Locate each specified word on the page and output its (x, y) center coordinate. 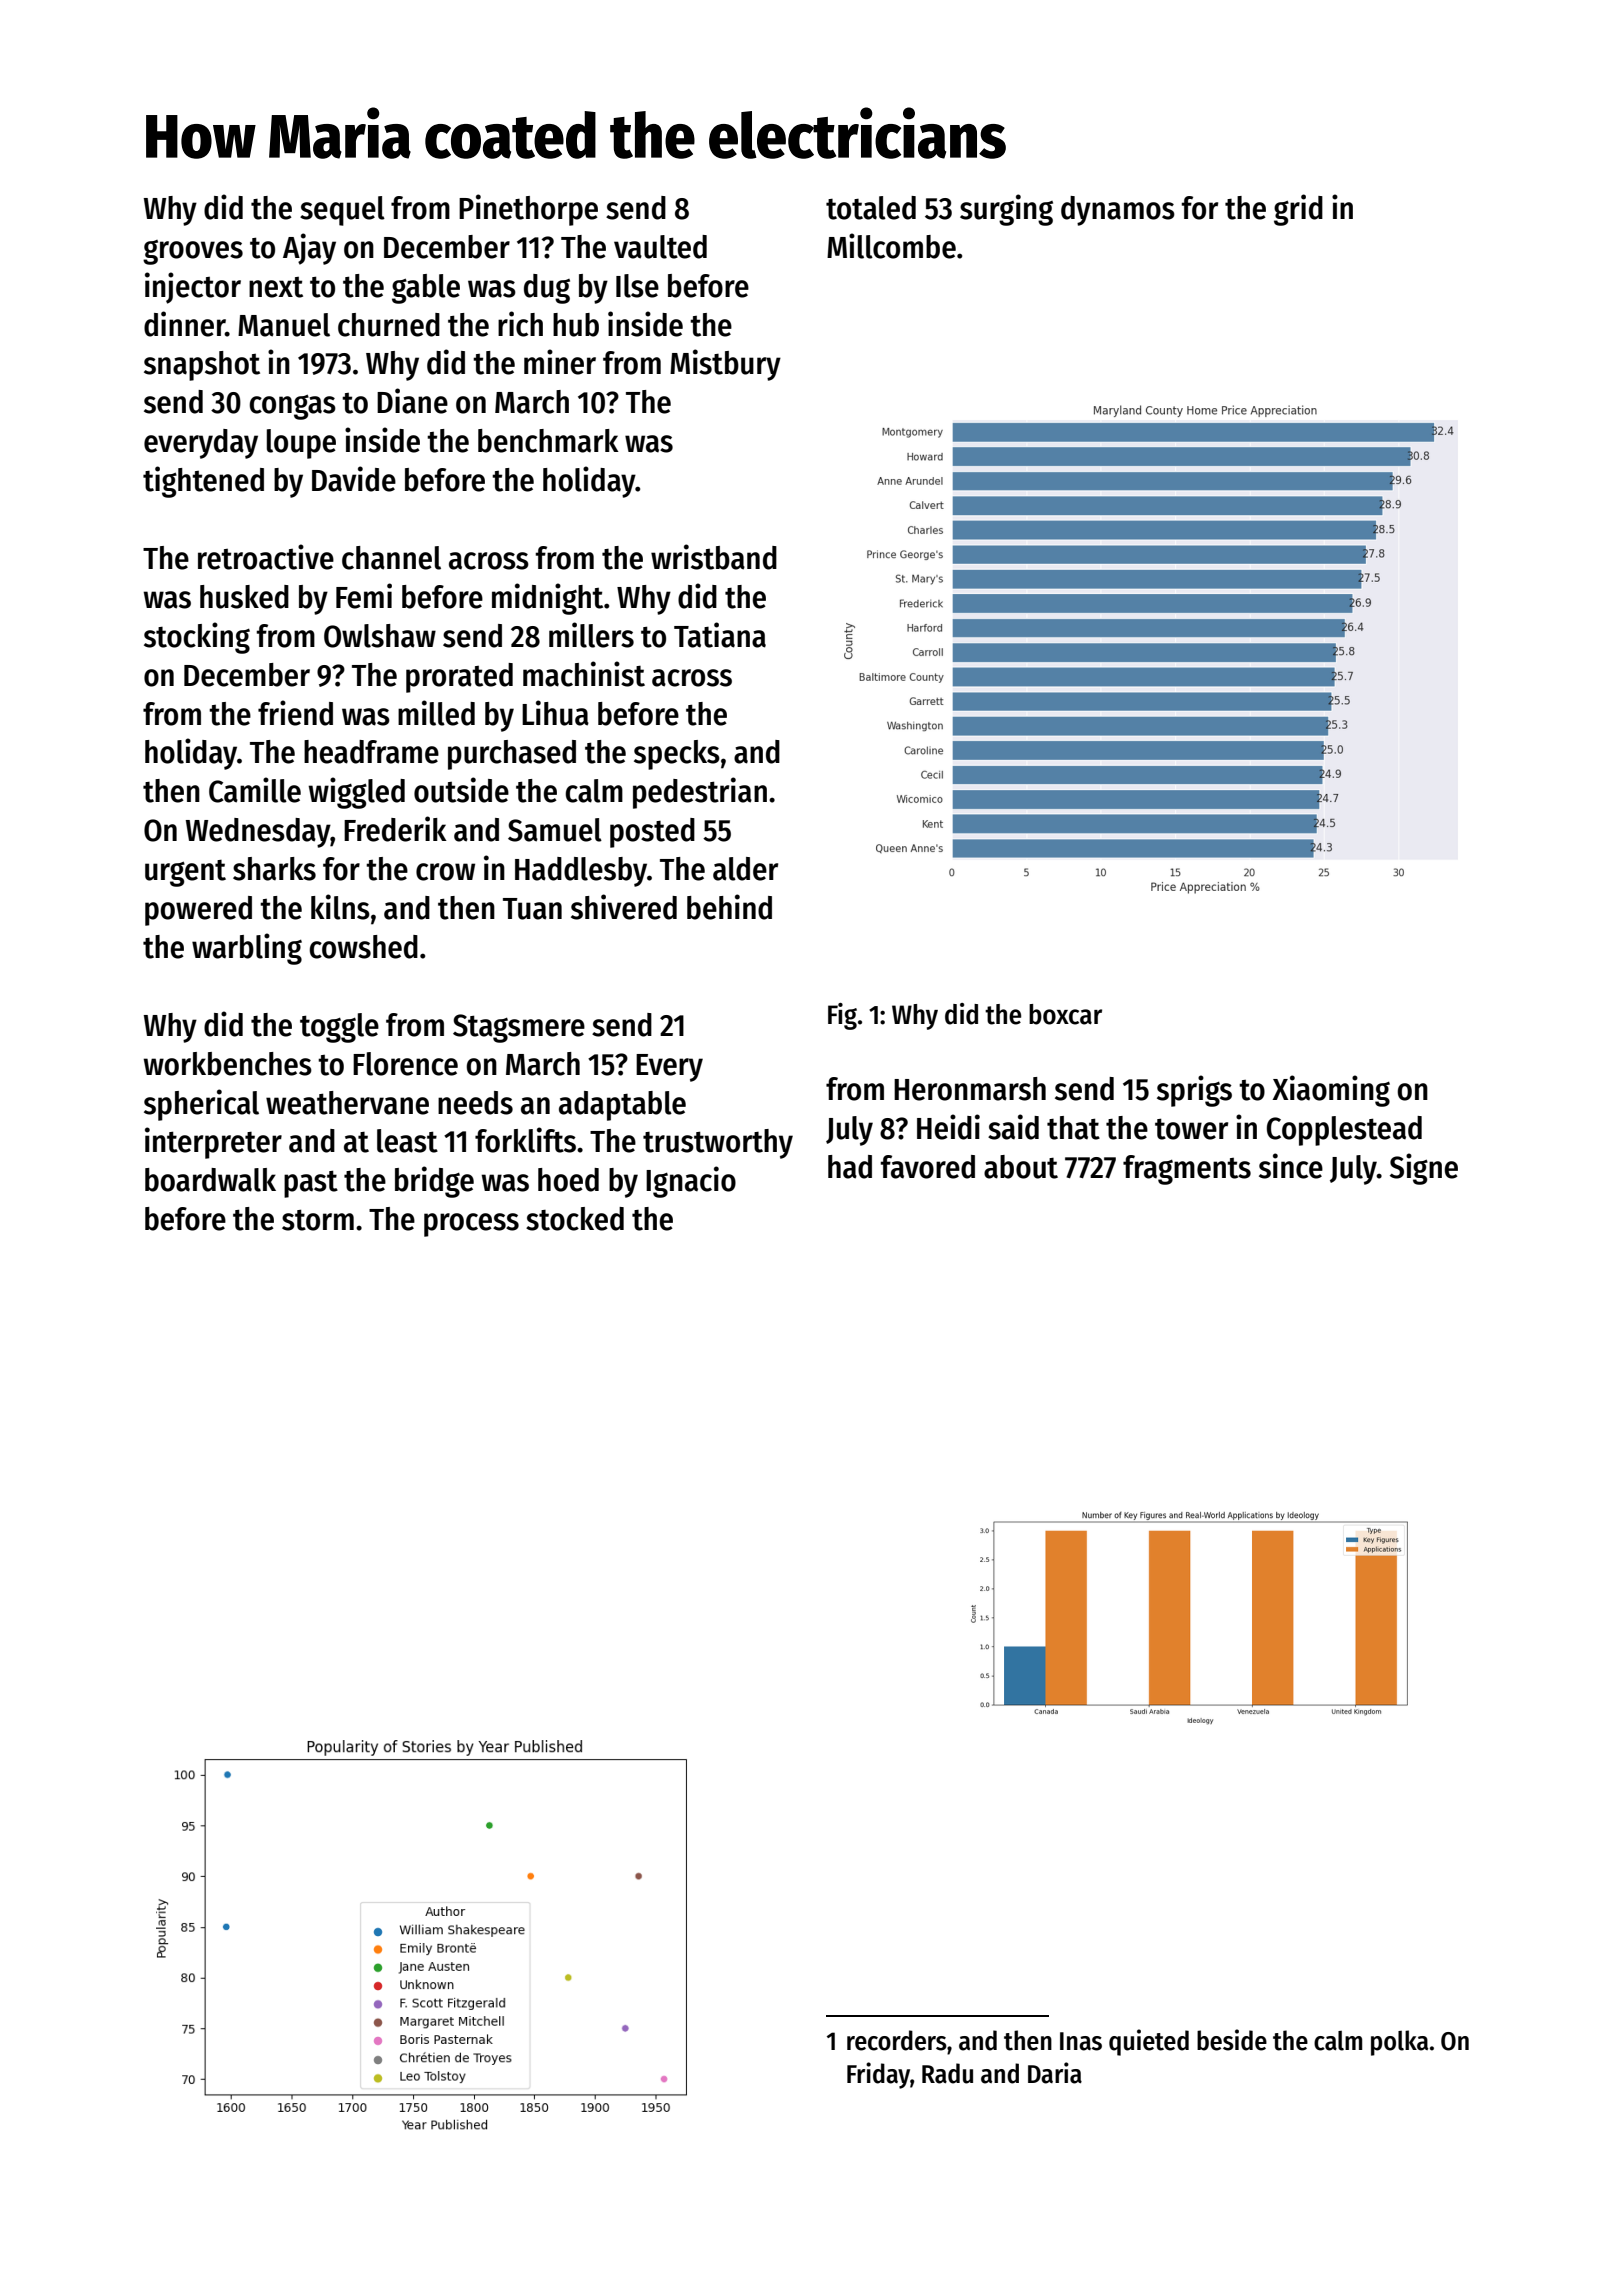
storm (318, 1220)
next (276, 287)
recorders (897, 2040)
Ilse (637, 286)
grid (1298, 210)
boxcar (1065, 1014)
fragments (1187, 1170)
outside (461, 790)
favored (928, 1167)
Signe (1424, 1169)
